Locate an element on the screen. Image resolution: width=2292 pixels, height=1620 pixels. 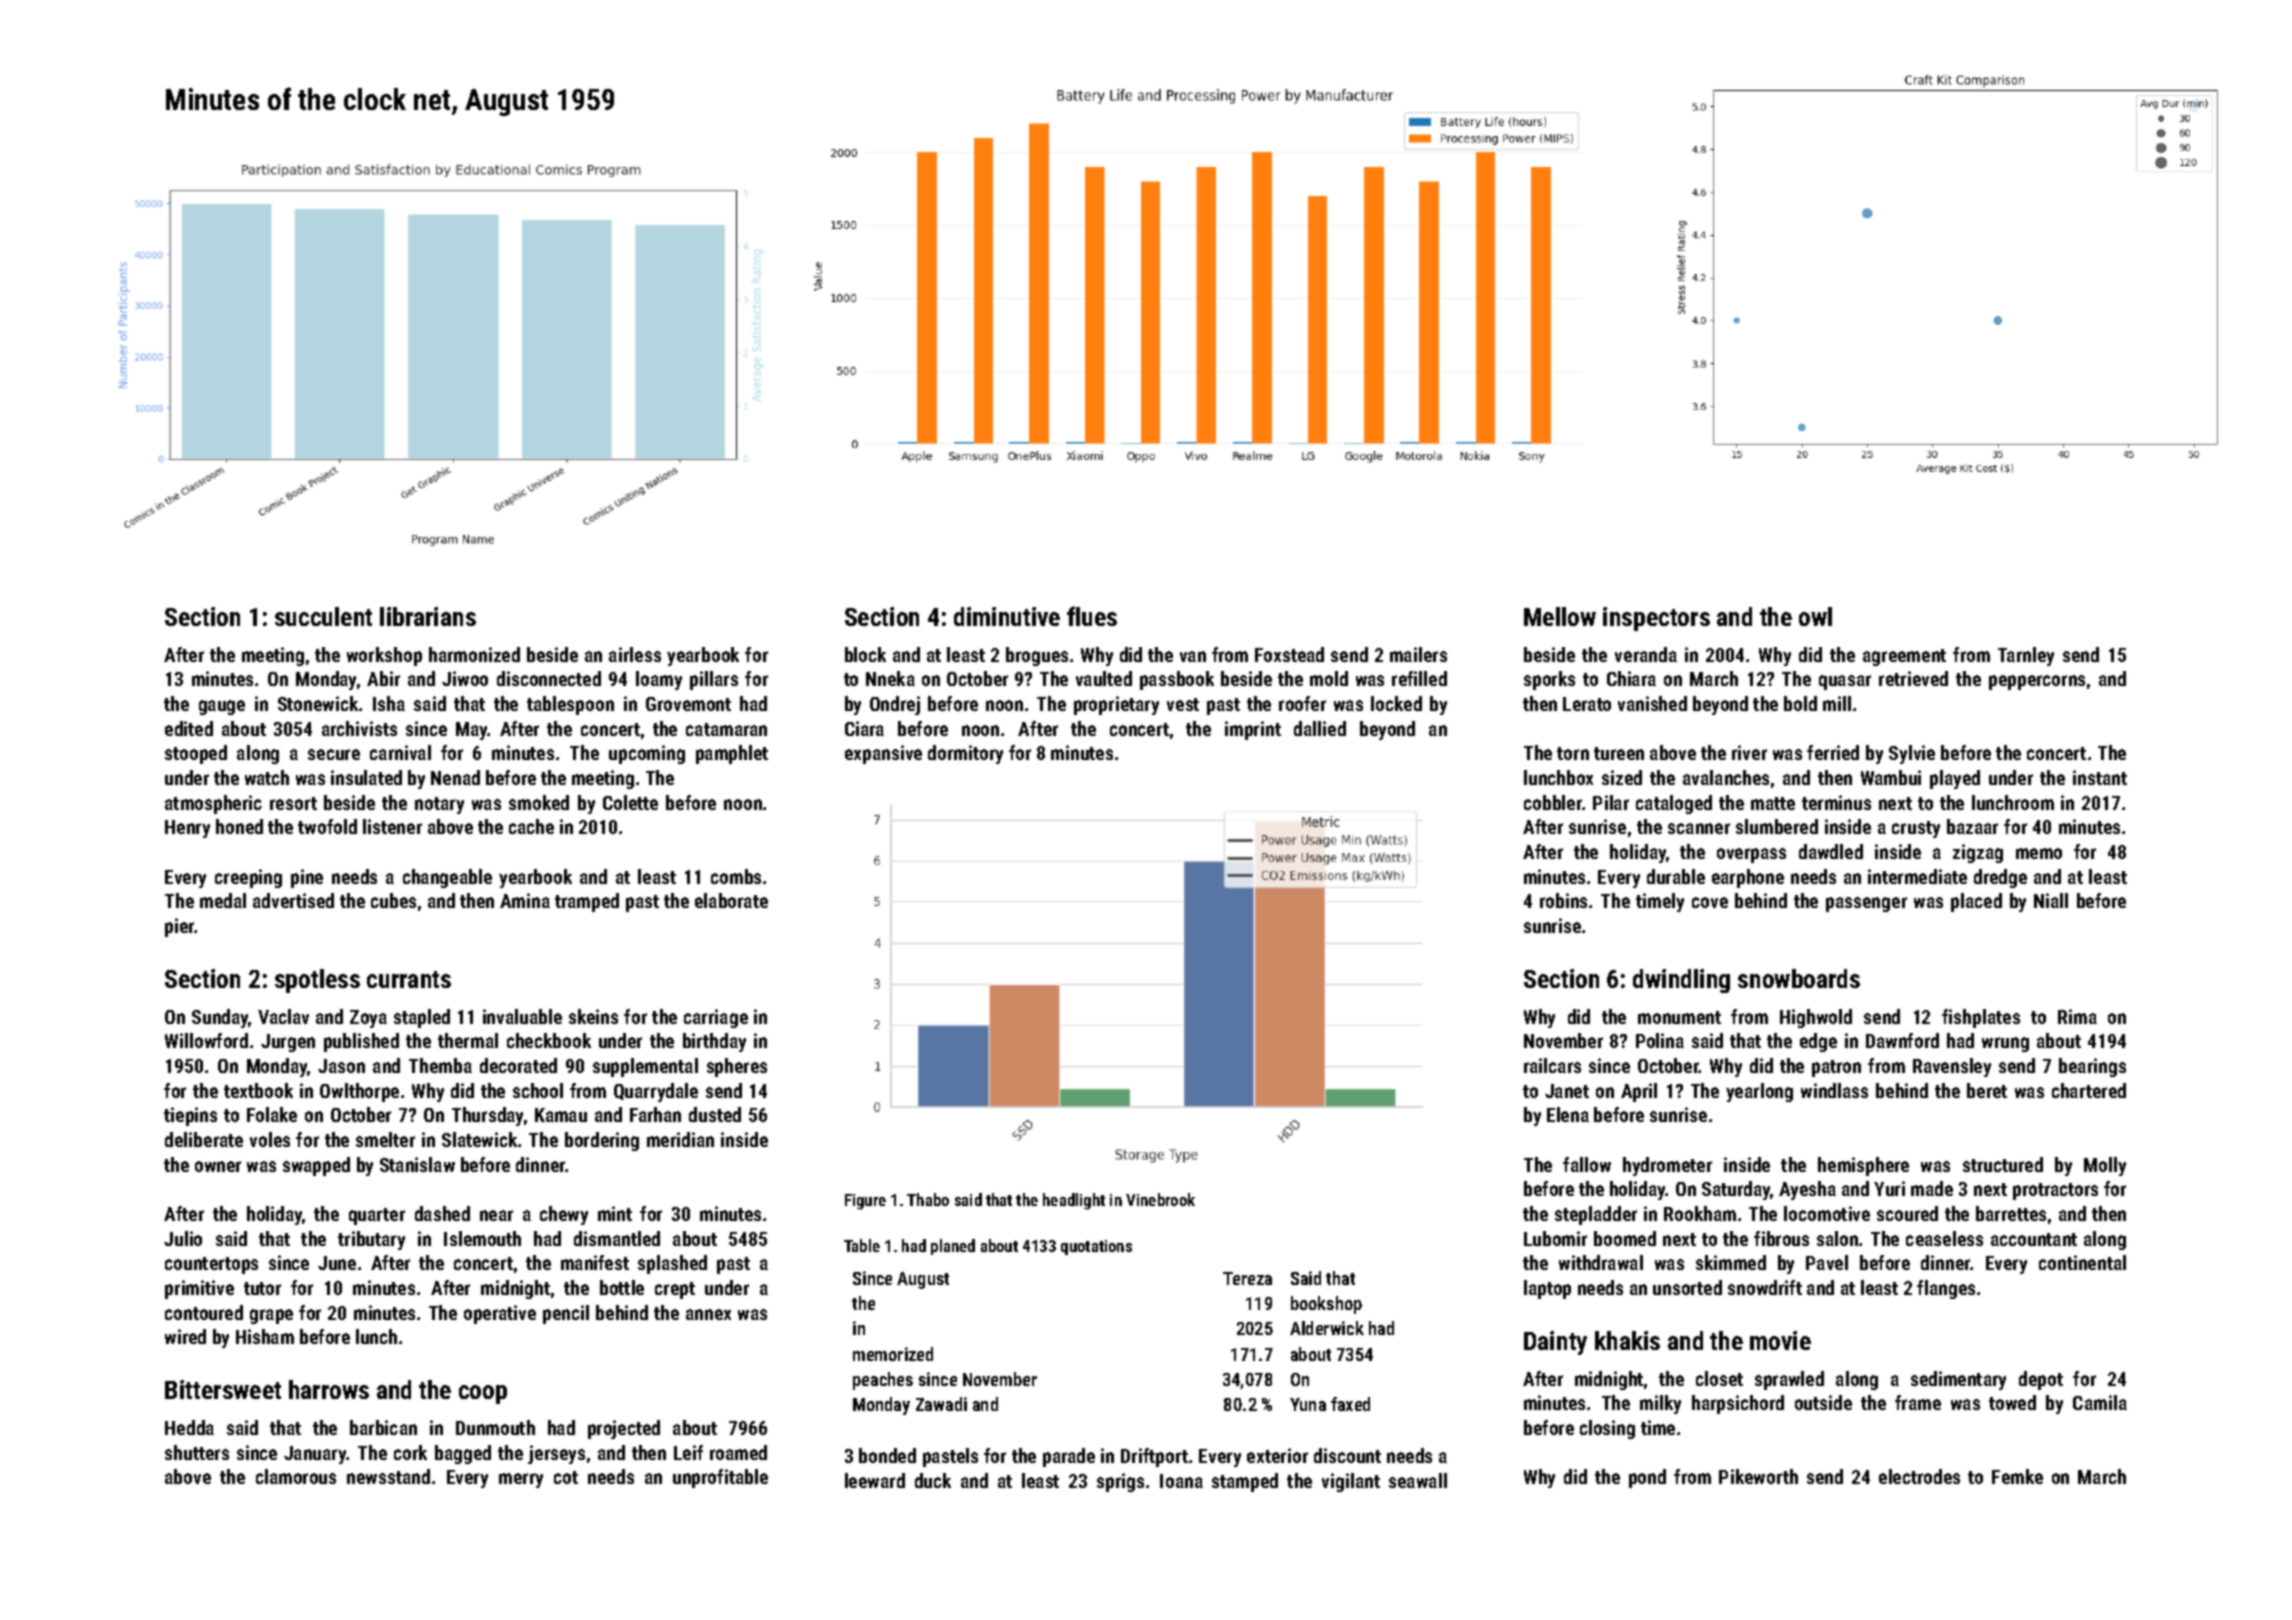
Rima is located at coordinates (2077, 1016).
